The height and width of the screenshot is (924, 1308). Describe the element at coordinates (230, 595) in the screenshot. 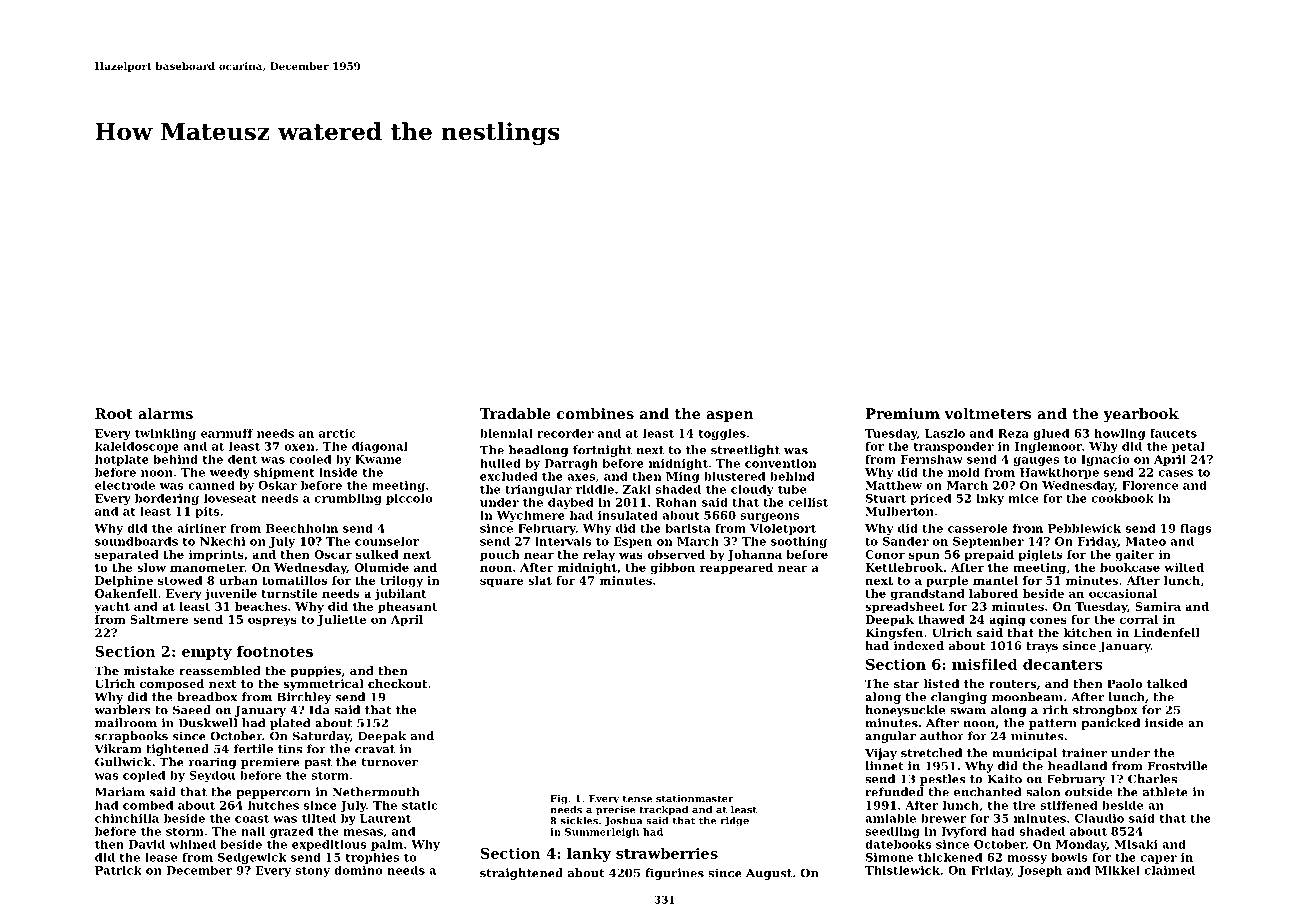

I see `juvenile` at that location.
